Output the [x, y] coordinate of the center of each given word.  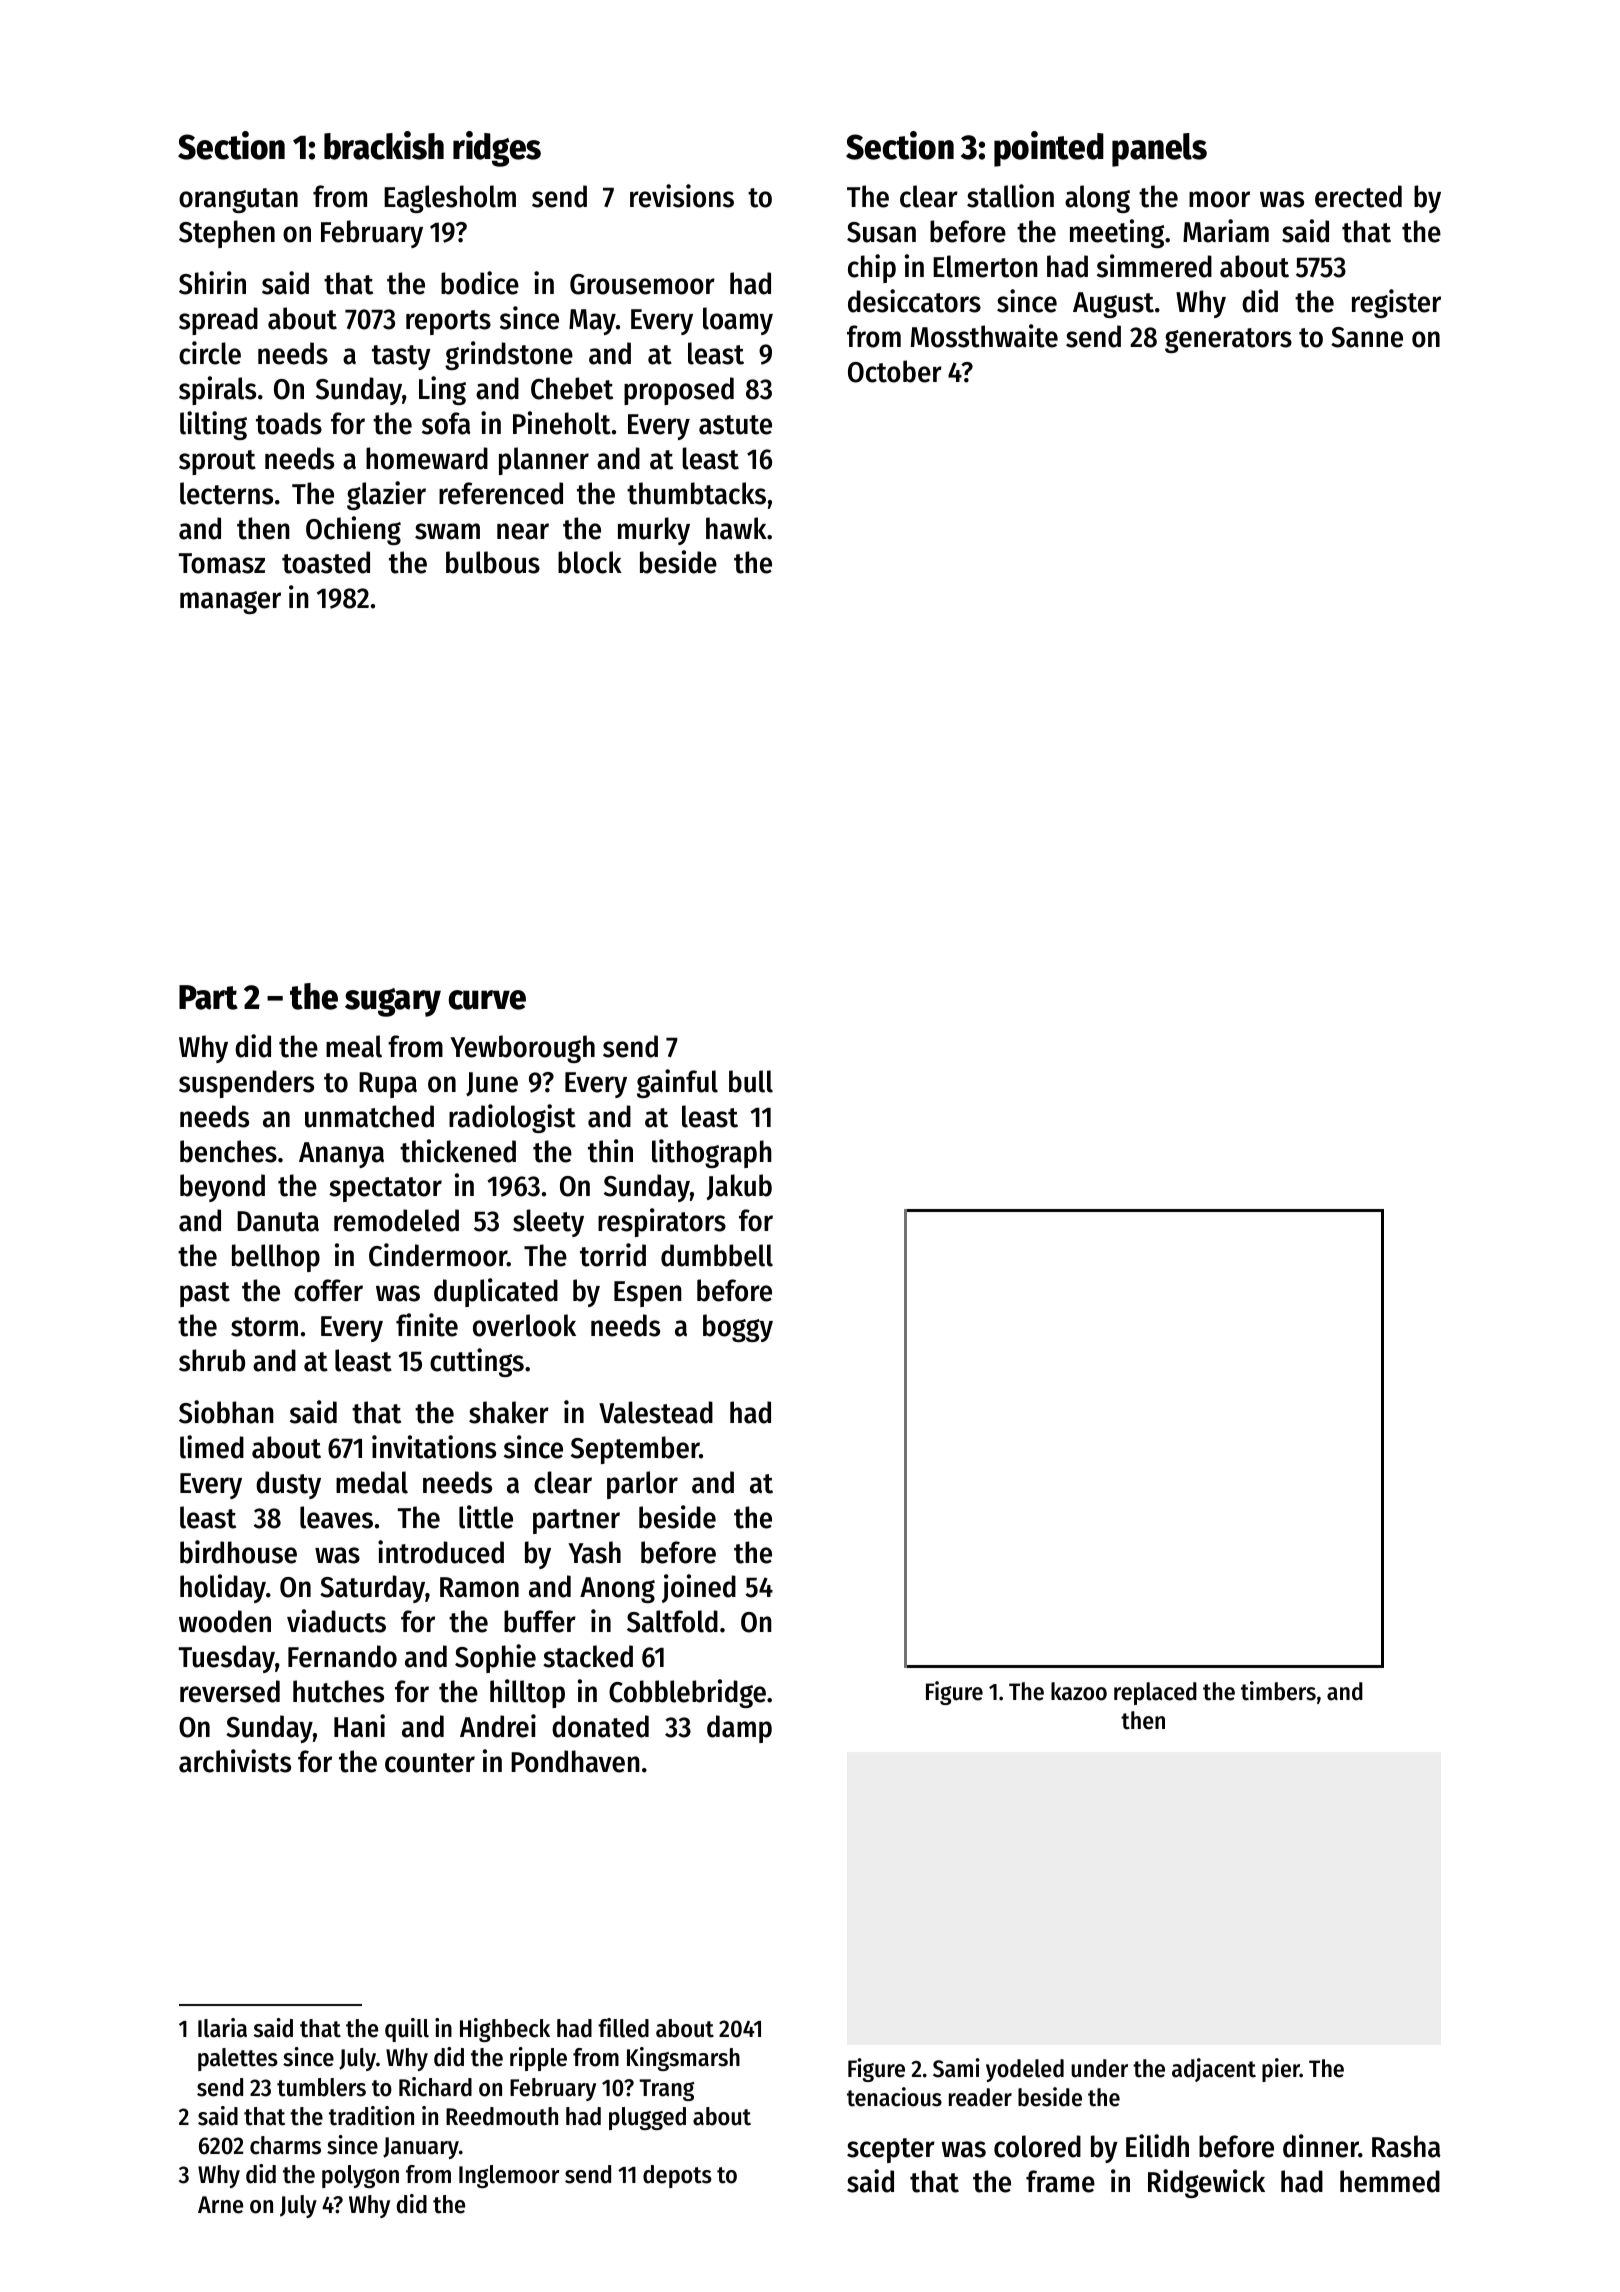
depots [677, 2176]
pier [1281, 2070]
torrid [613, 1255]
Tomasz [222, 563]
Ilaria [222, 2028]
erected [1358, 196]
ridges [497, 149]
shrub [212, 1360]
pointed [1049, 149]
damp [739, 1729]
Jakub [739, 1187]
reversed [230, 1691]
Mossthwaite [984, 336]
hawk [736, 528]
